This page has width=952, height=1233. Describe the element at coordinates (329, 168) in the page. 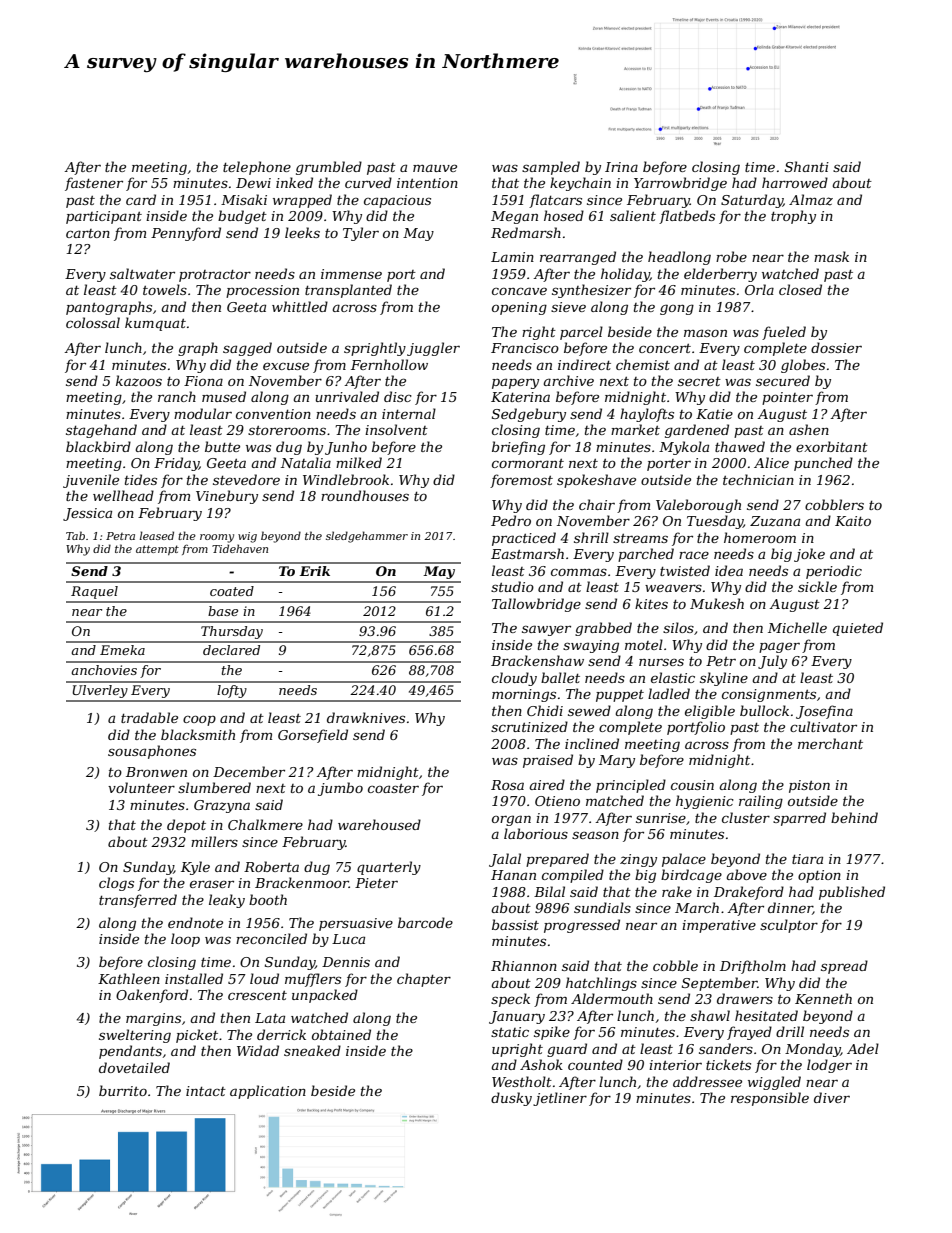

I see `grumbled` at that location.
